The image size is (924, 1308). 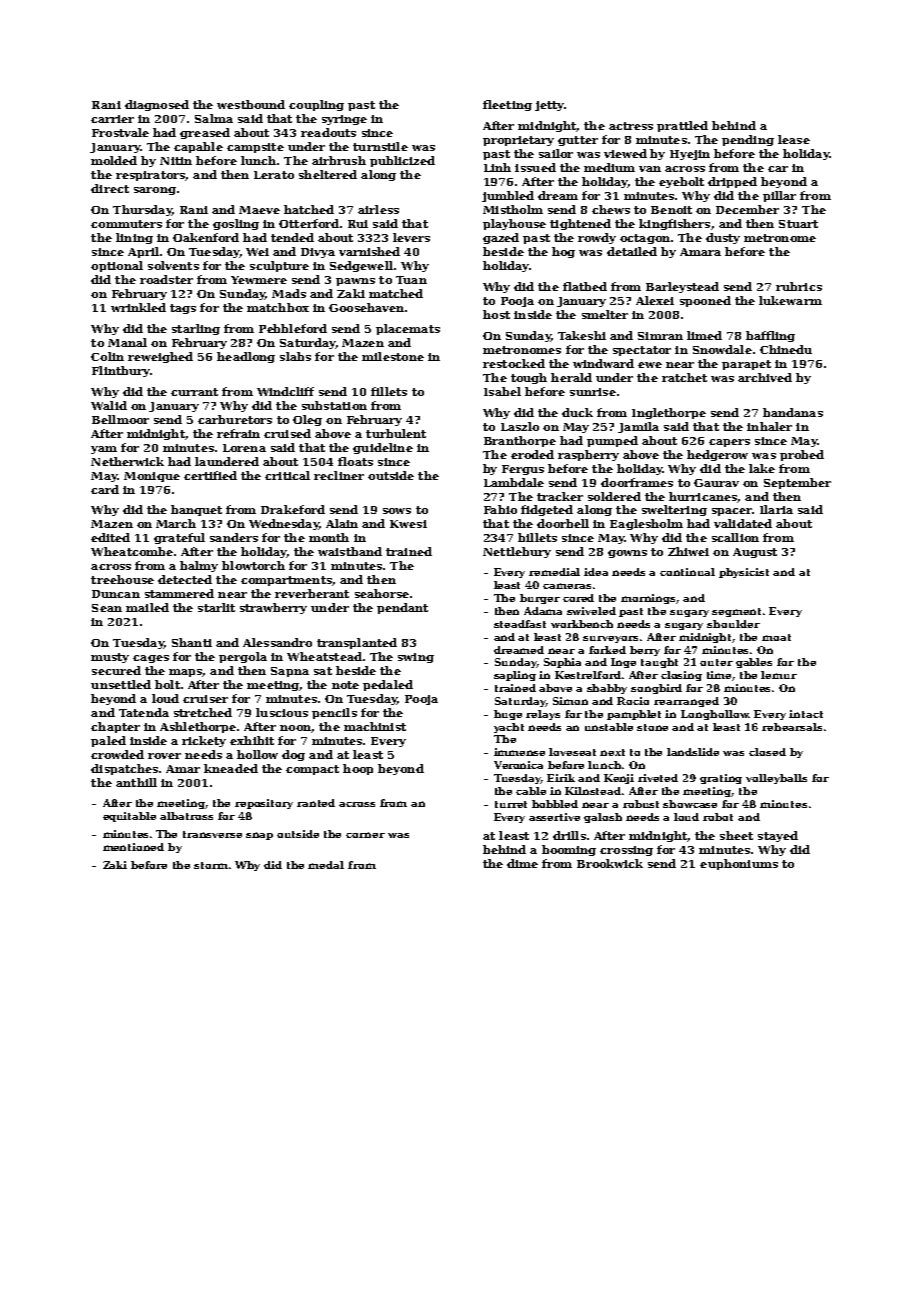 What do you see at coordinates (116, 594) in the screenshot?
I see `Duncan` at bounding box center [116, 594].
